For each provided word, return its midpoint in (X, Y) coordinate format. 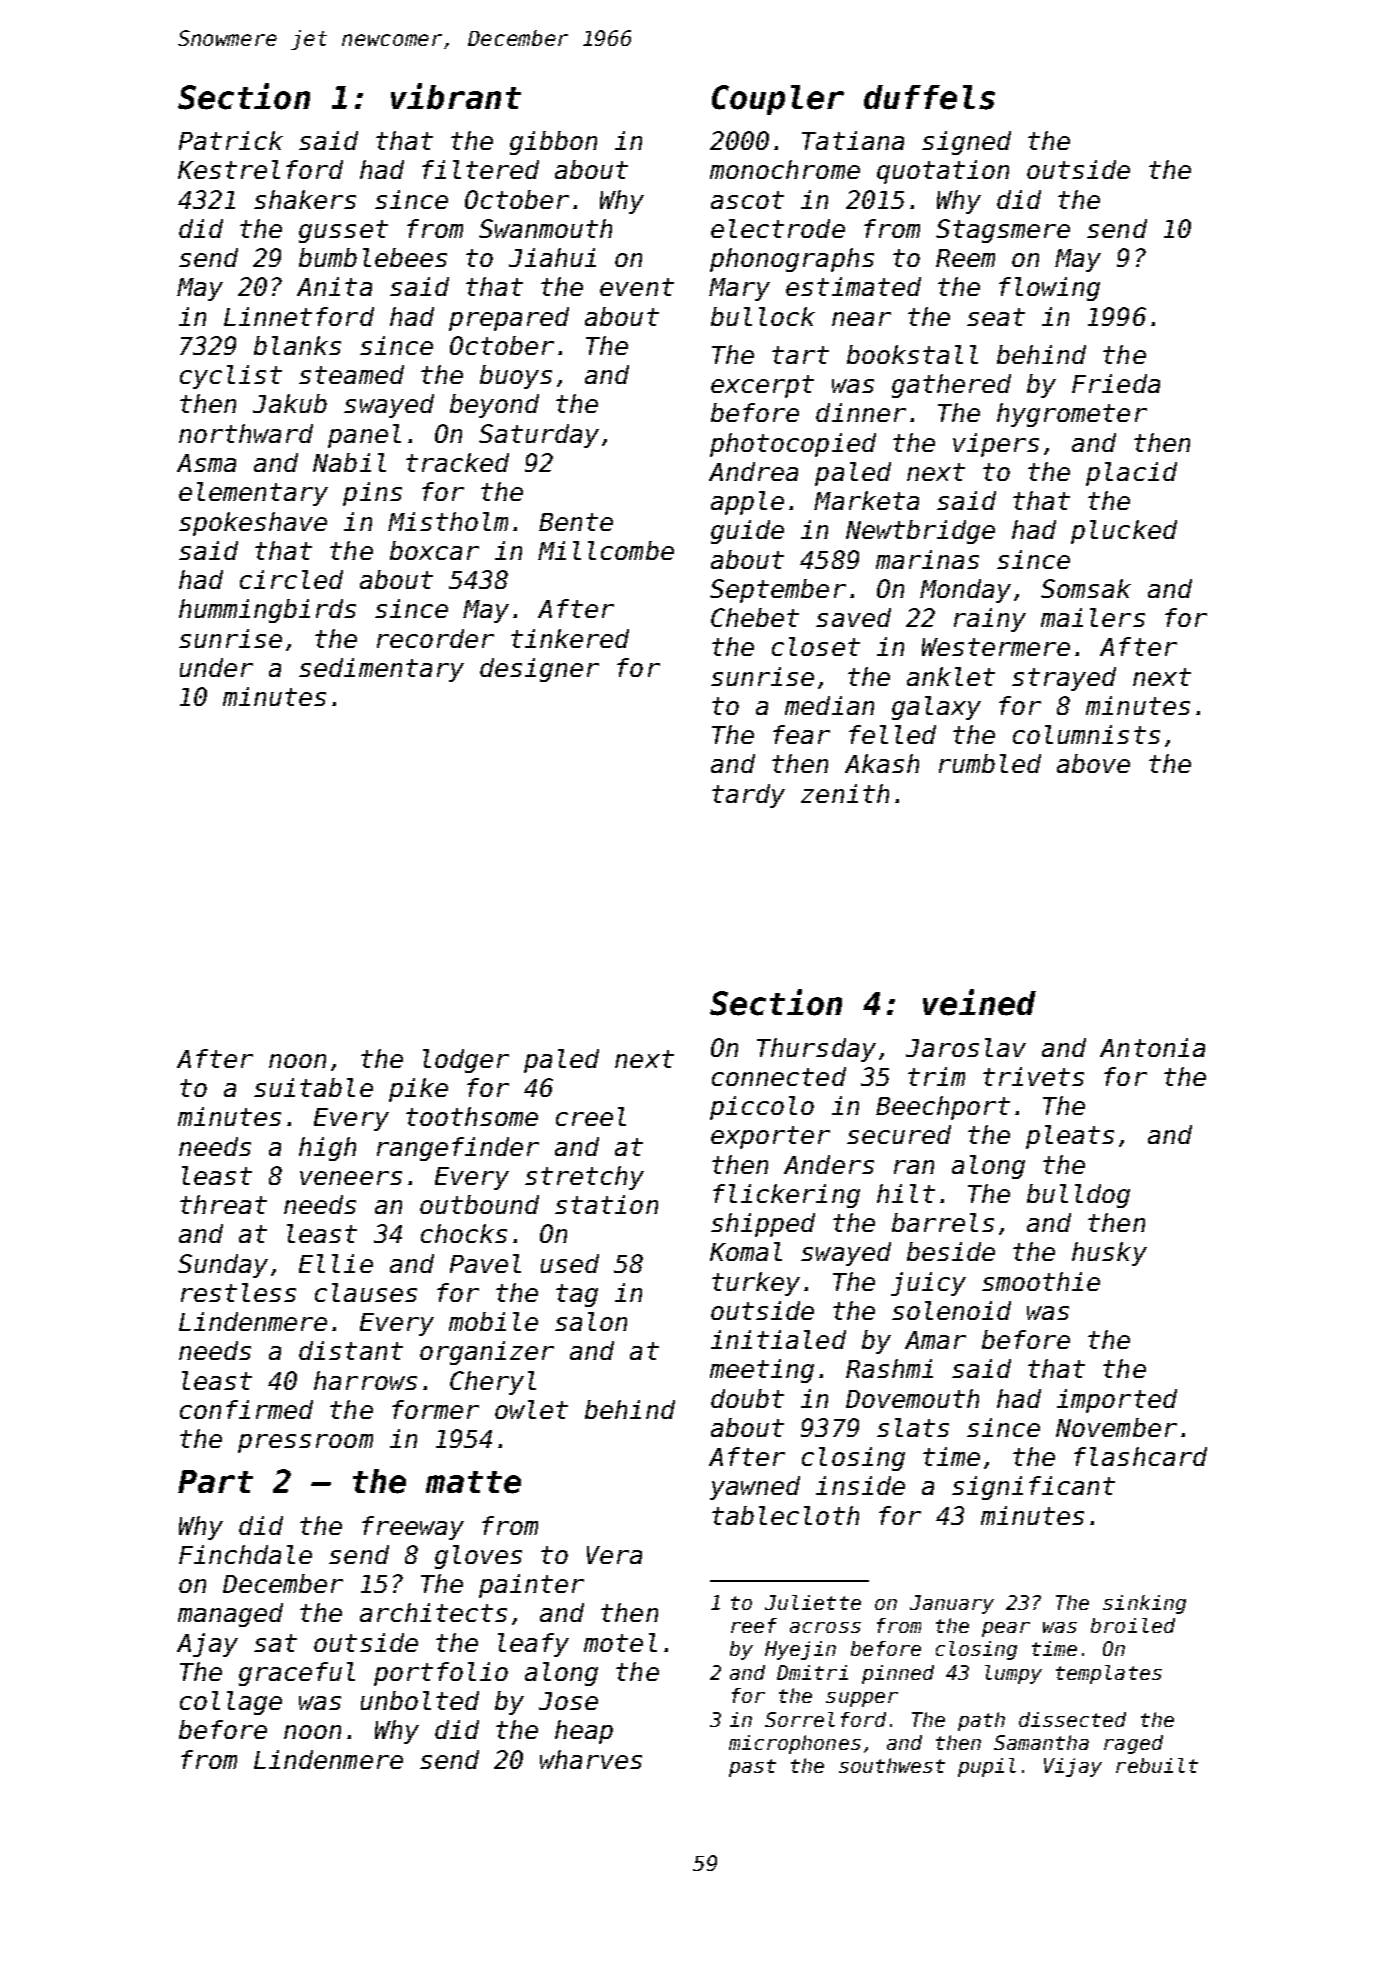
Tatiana (853, 140)
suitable (313, 1087)
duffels (929, 97)
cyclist (231, 377)
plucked (1124, 532)
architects (433, 1612)
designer (539, 670)
